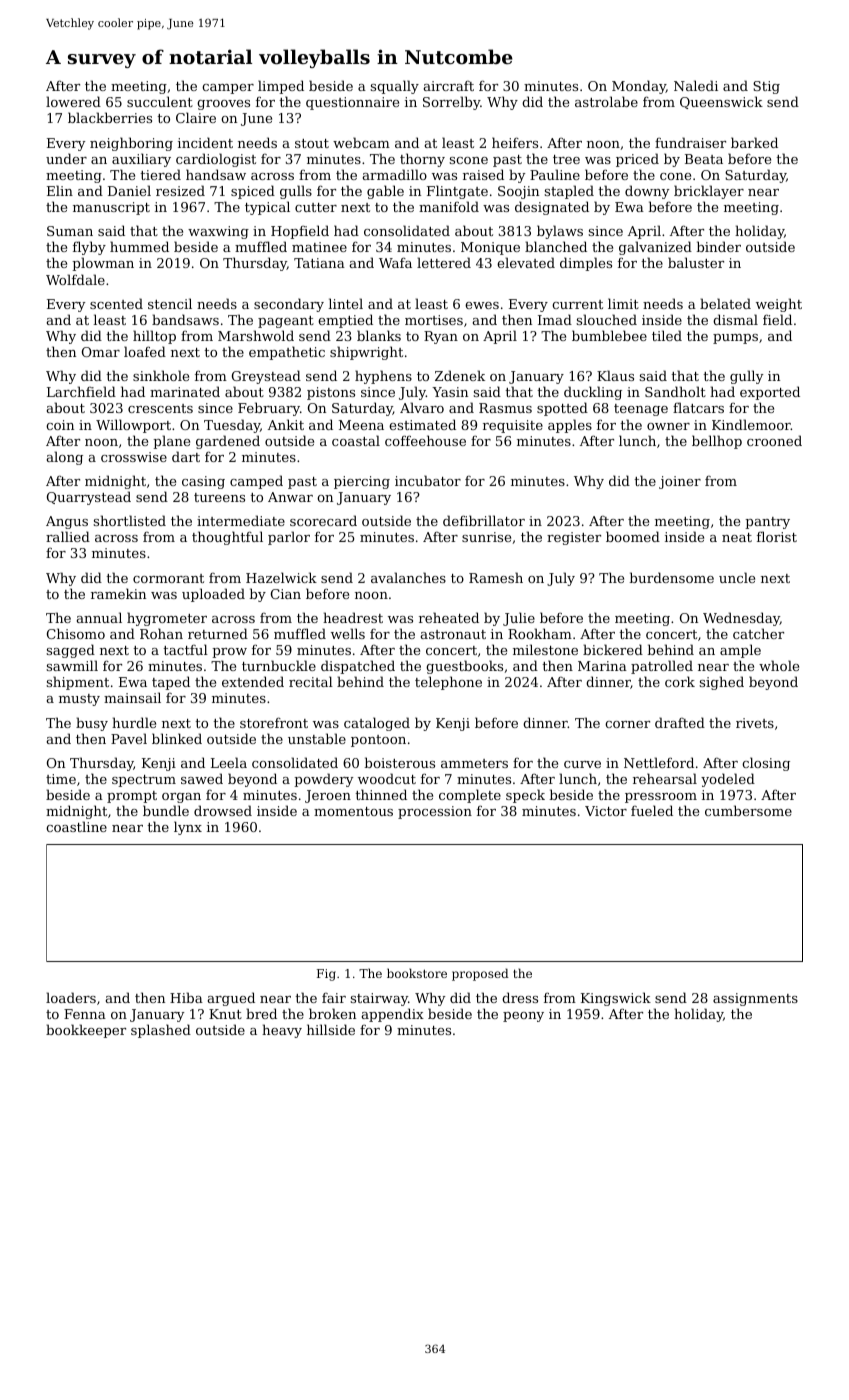  Describe the element at coordinates (393, 1015) in the screenshot. I see `appendix` at that location.
